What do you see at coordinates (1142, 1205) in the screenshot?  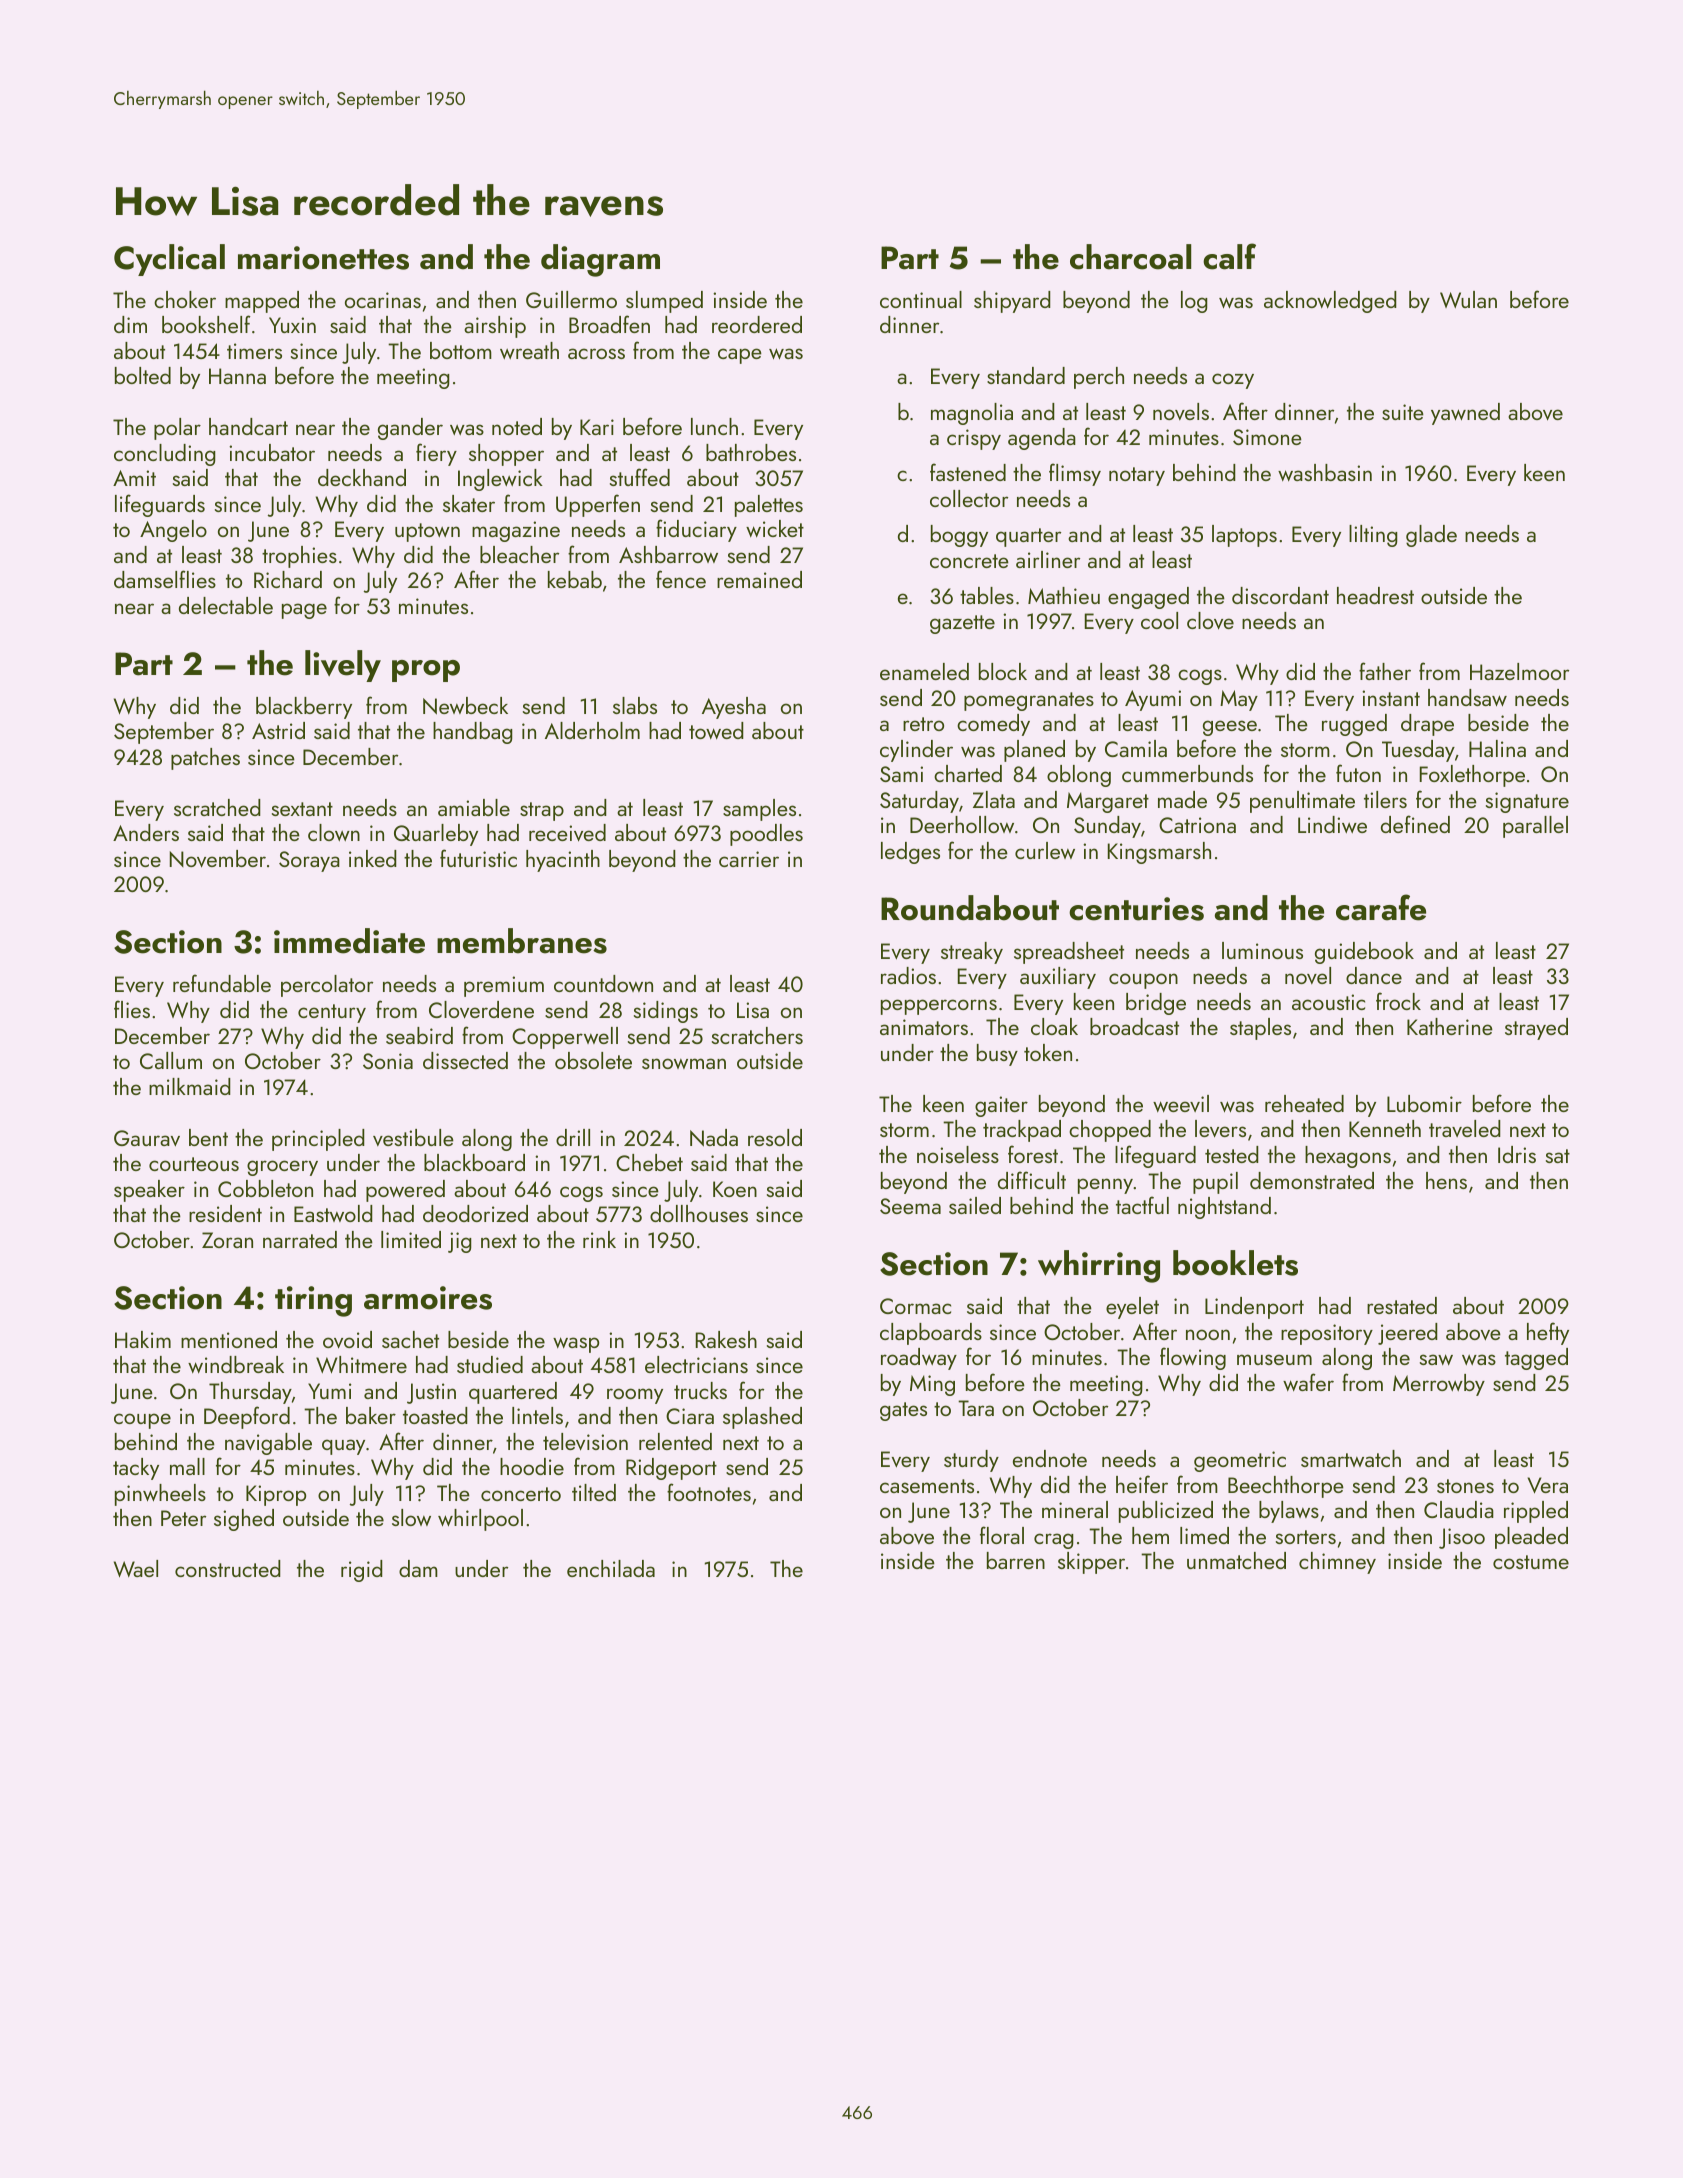 I see `tactful` at bounding box center [1142, 1205].
